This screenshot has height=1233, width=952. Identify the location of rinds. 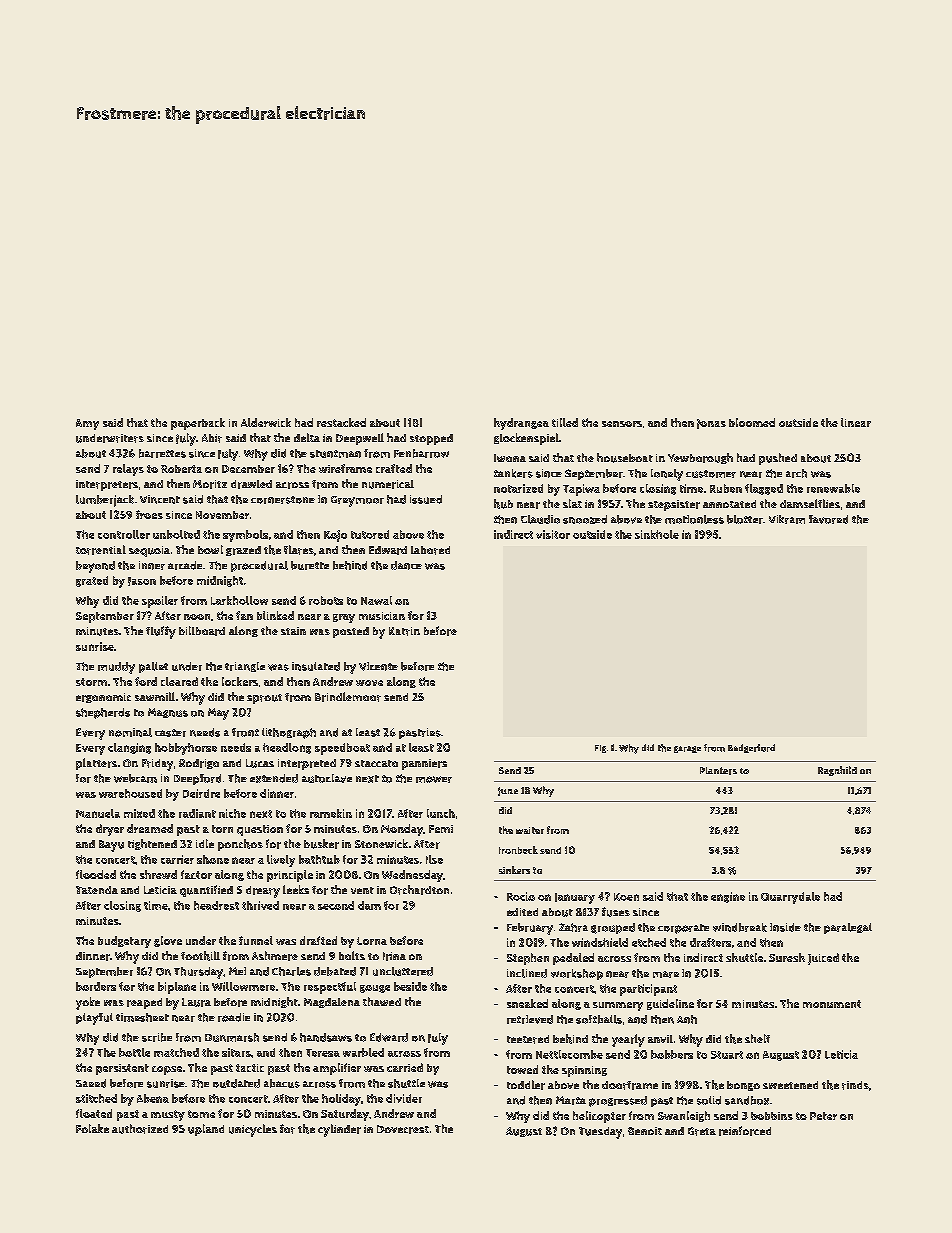
(855, 1085).
